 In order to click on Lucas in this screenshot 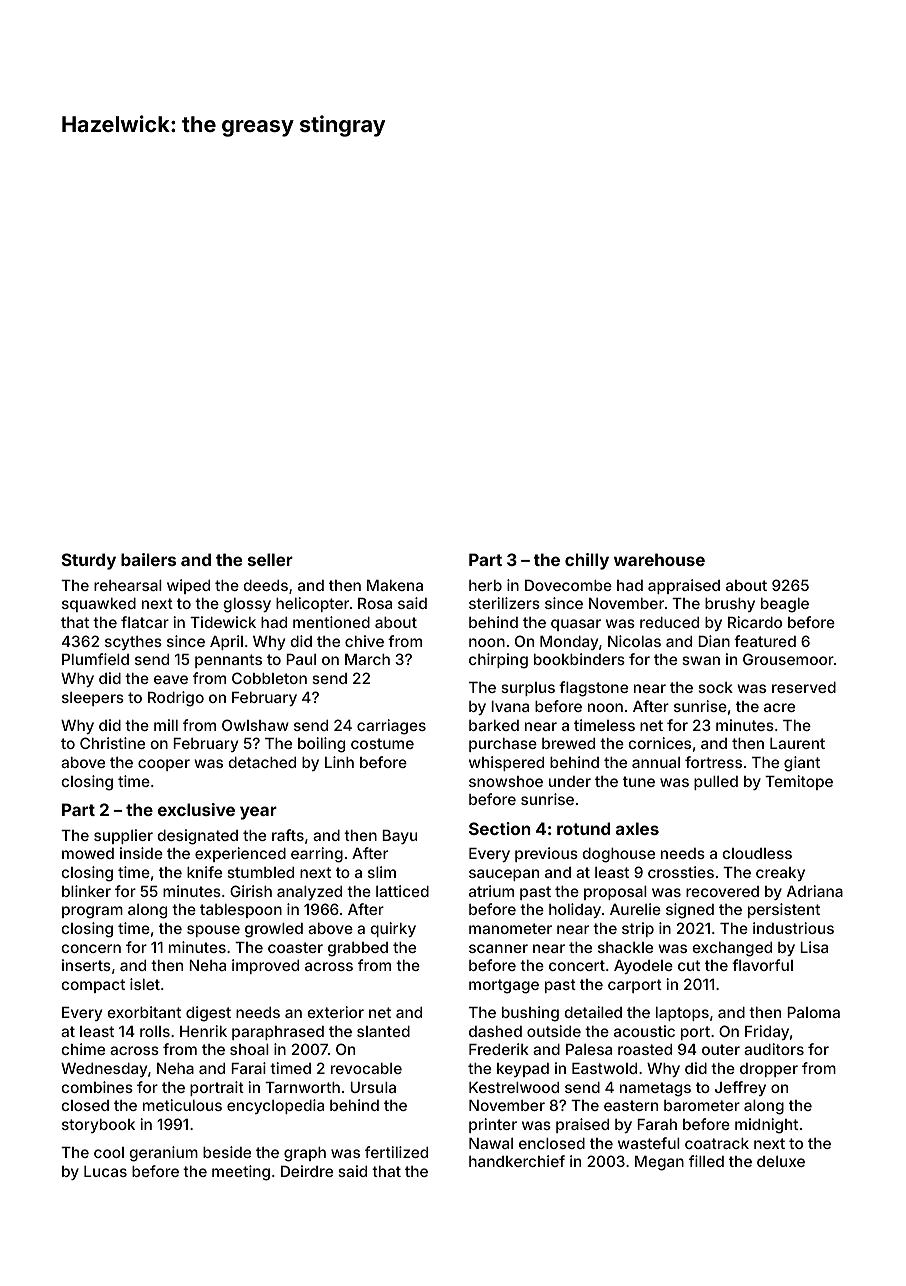, I will do `click(105, 1171)`.
